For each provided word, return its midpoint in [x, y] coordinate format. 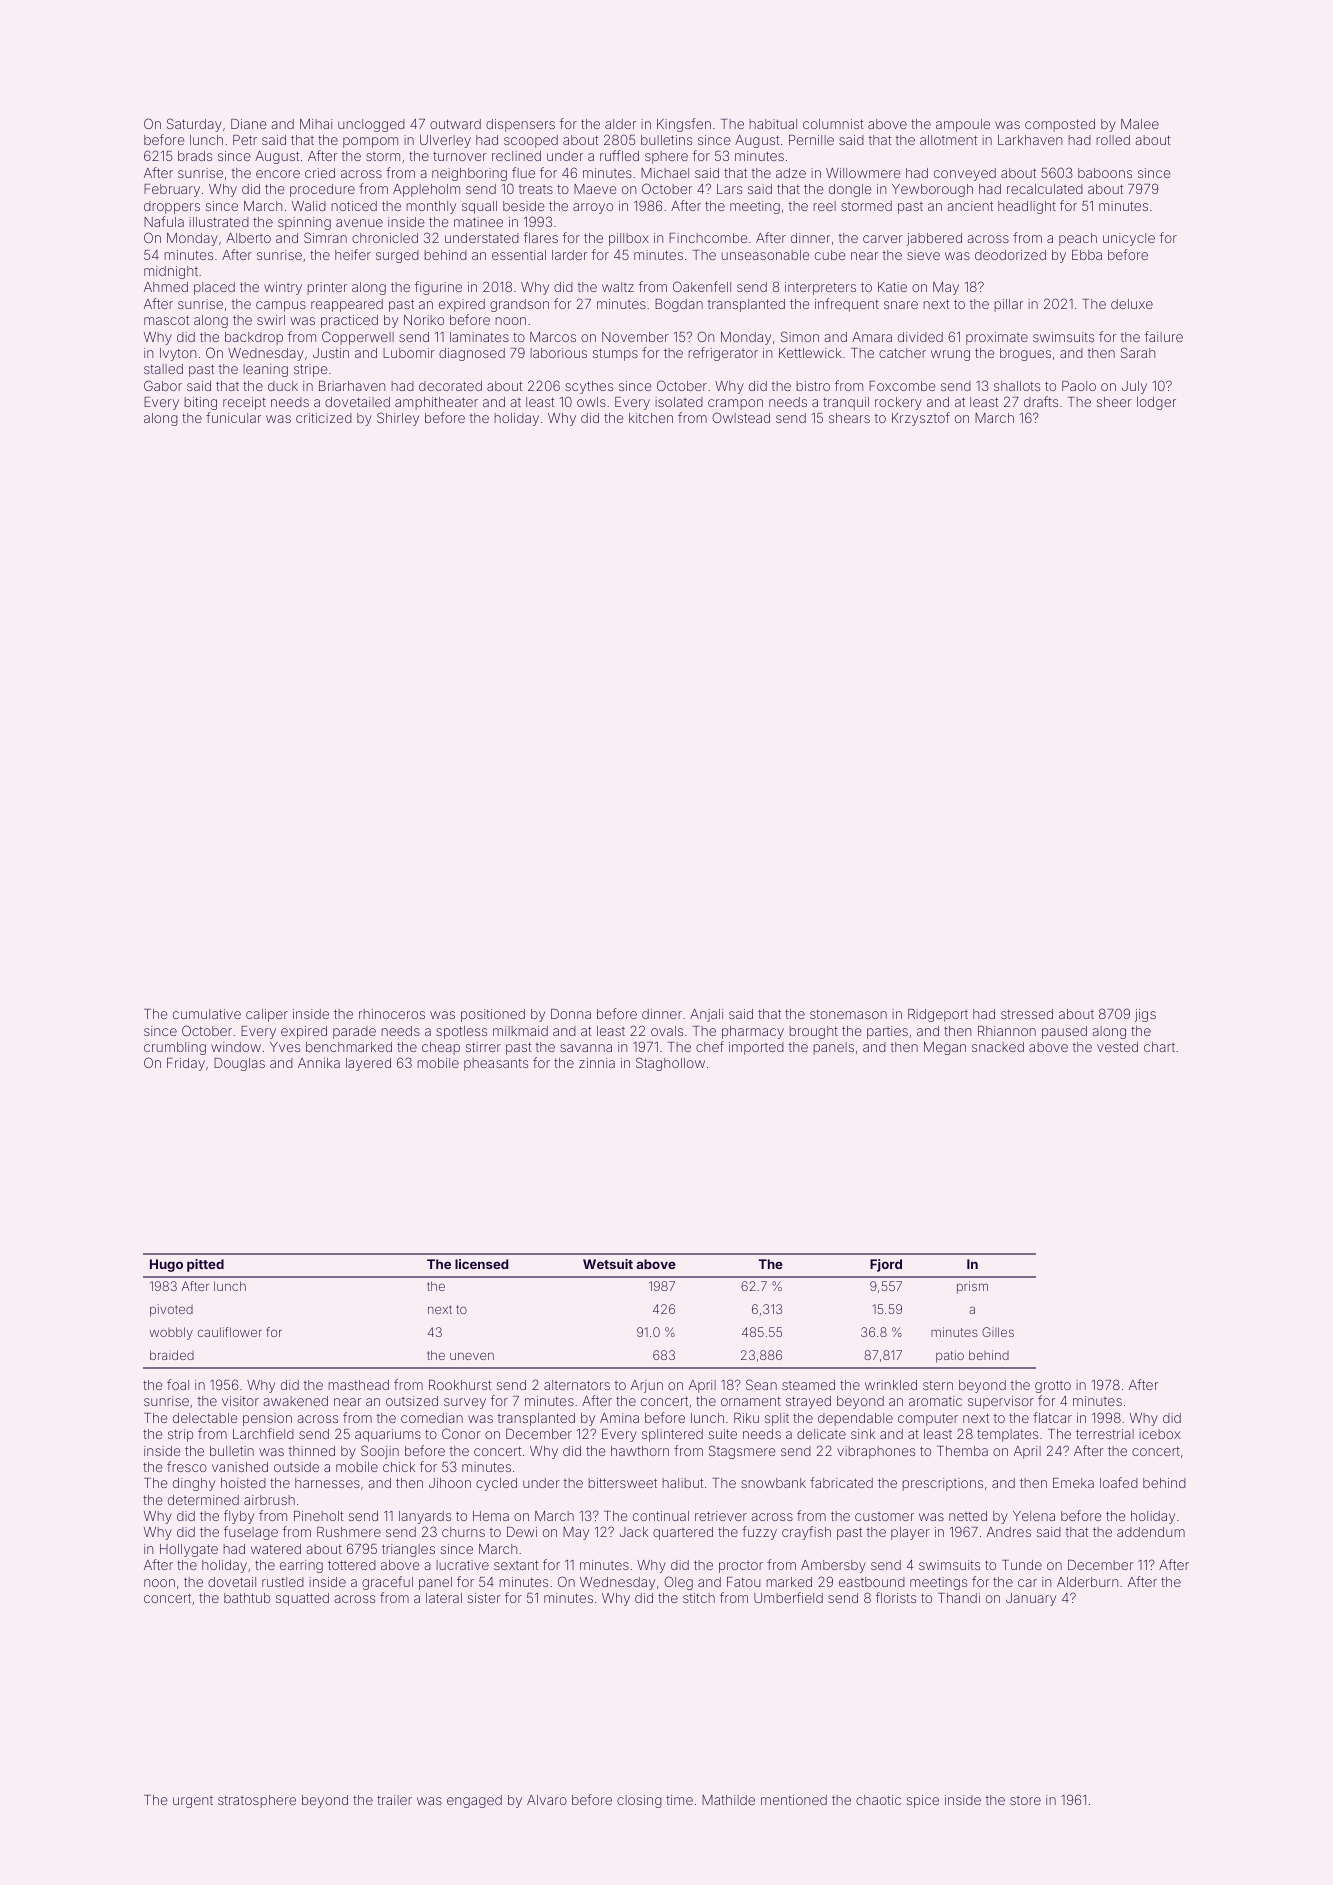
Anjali [706, 1015]
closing [639, 1801]
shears [849, 418]
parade [354, 1032]
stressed [1027, 1014]
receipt [244, 403]
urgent [193, 1802]
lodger [1156, 403]
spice [923, 1801]
